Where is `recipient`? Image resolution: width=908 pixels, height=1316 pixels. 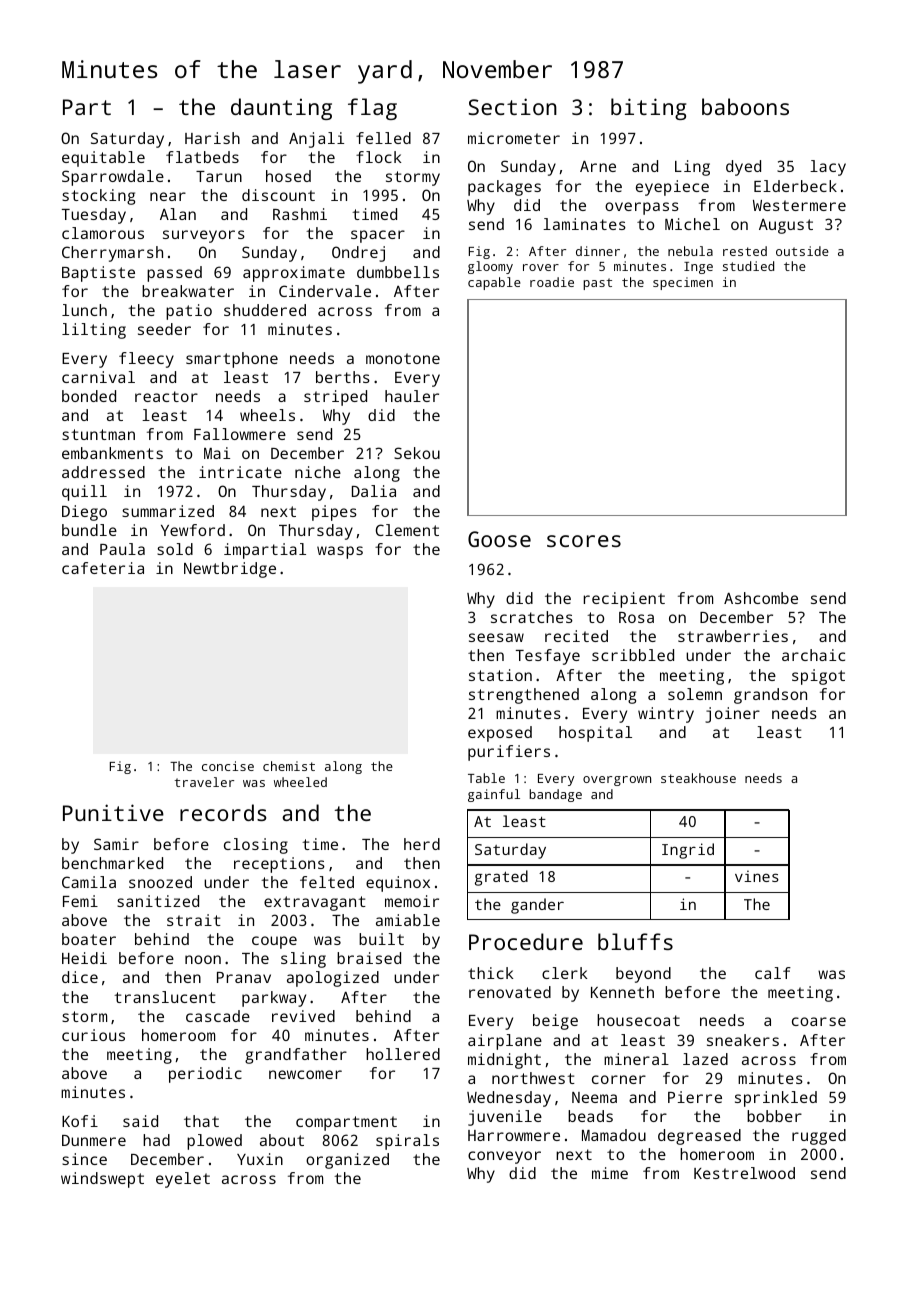 recipient is located at coordinates (624, 600).
